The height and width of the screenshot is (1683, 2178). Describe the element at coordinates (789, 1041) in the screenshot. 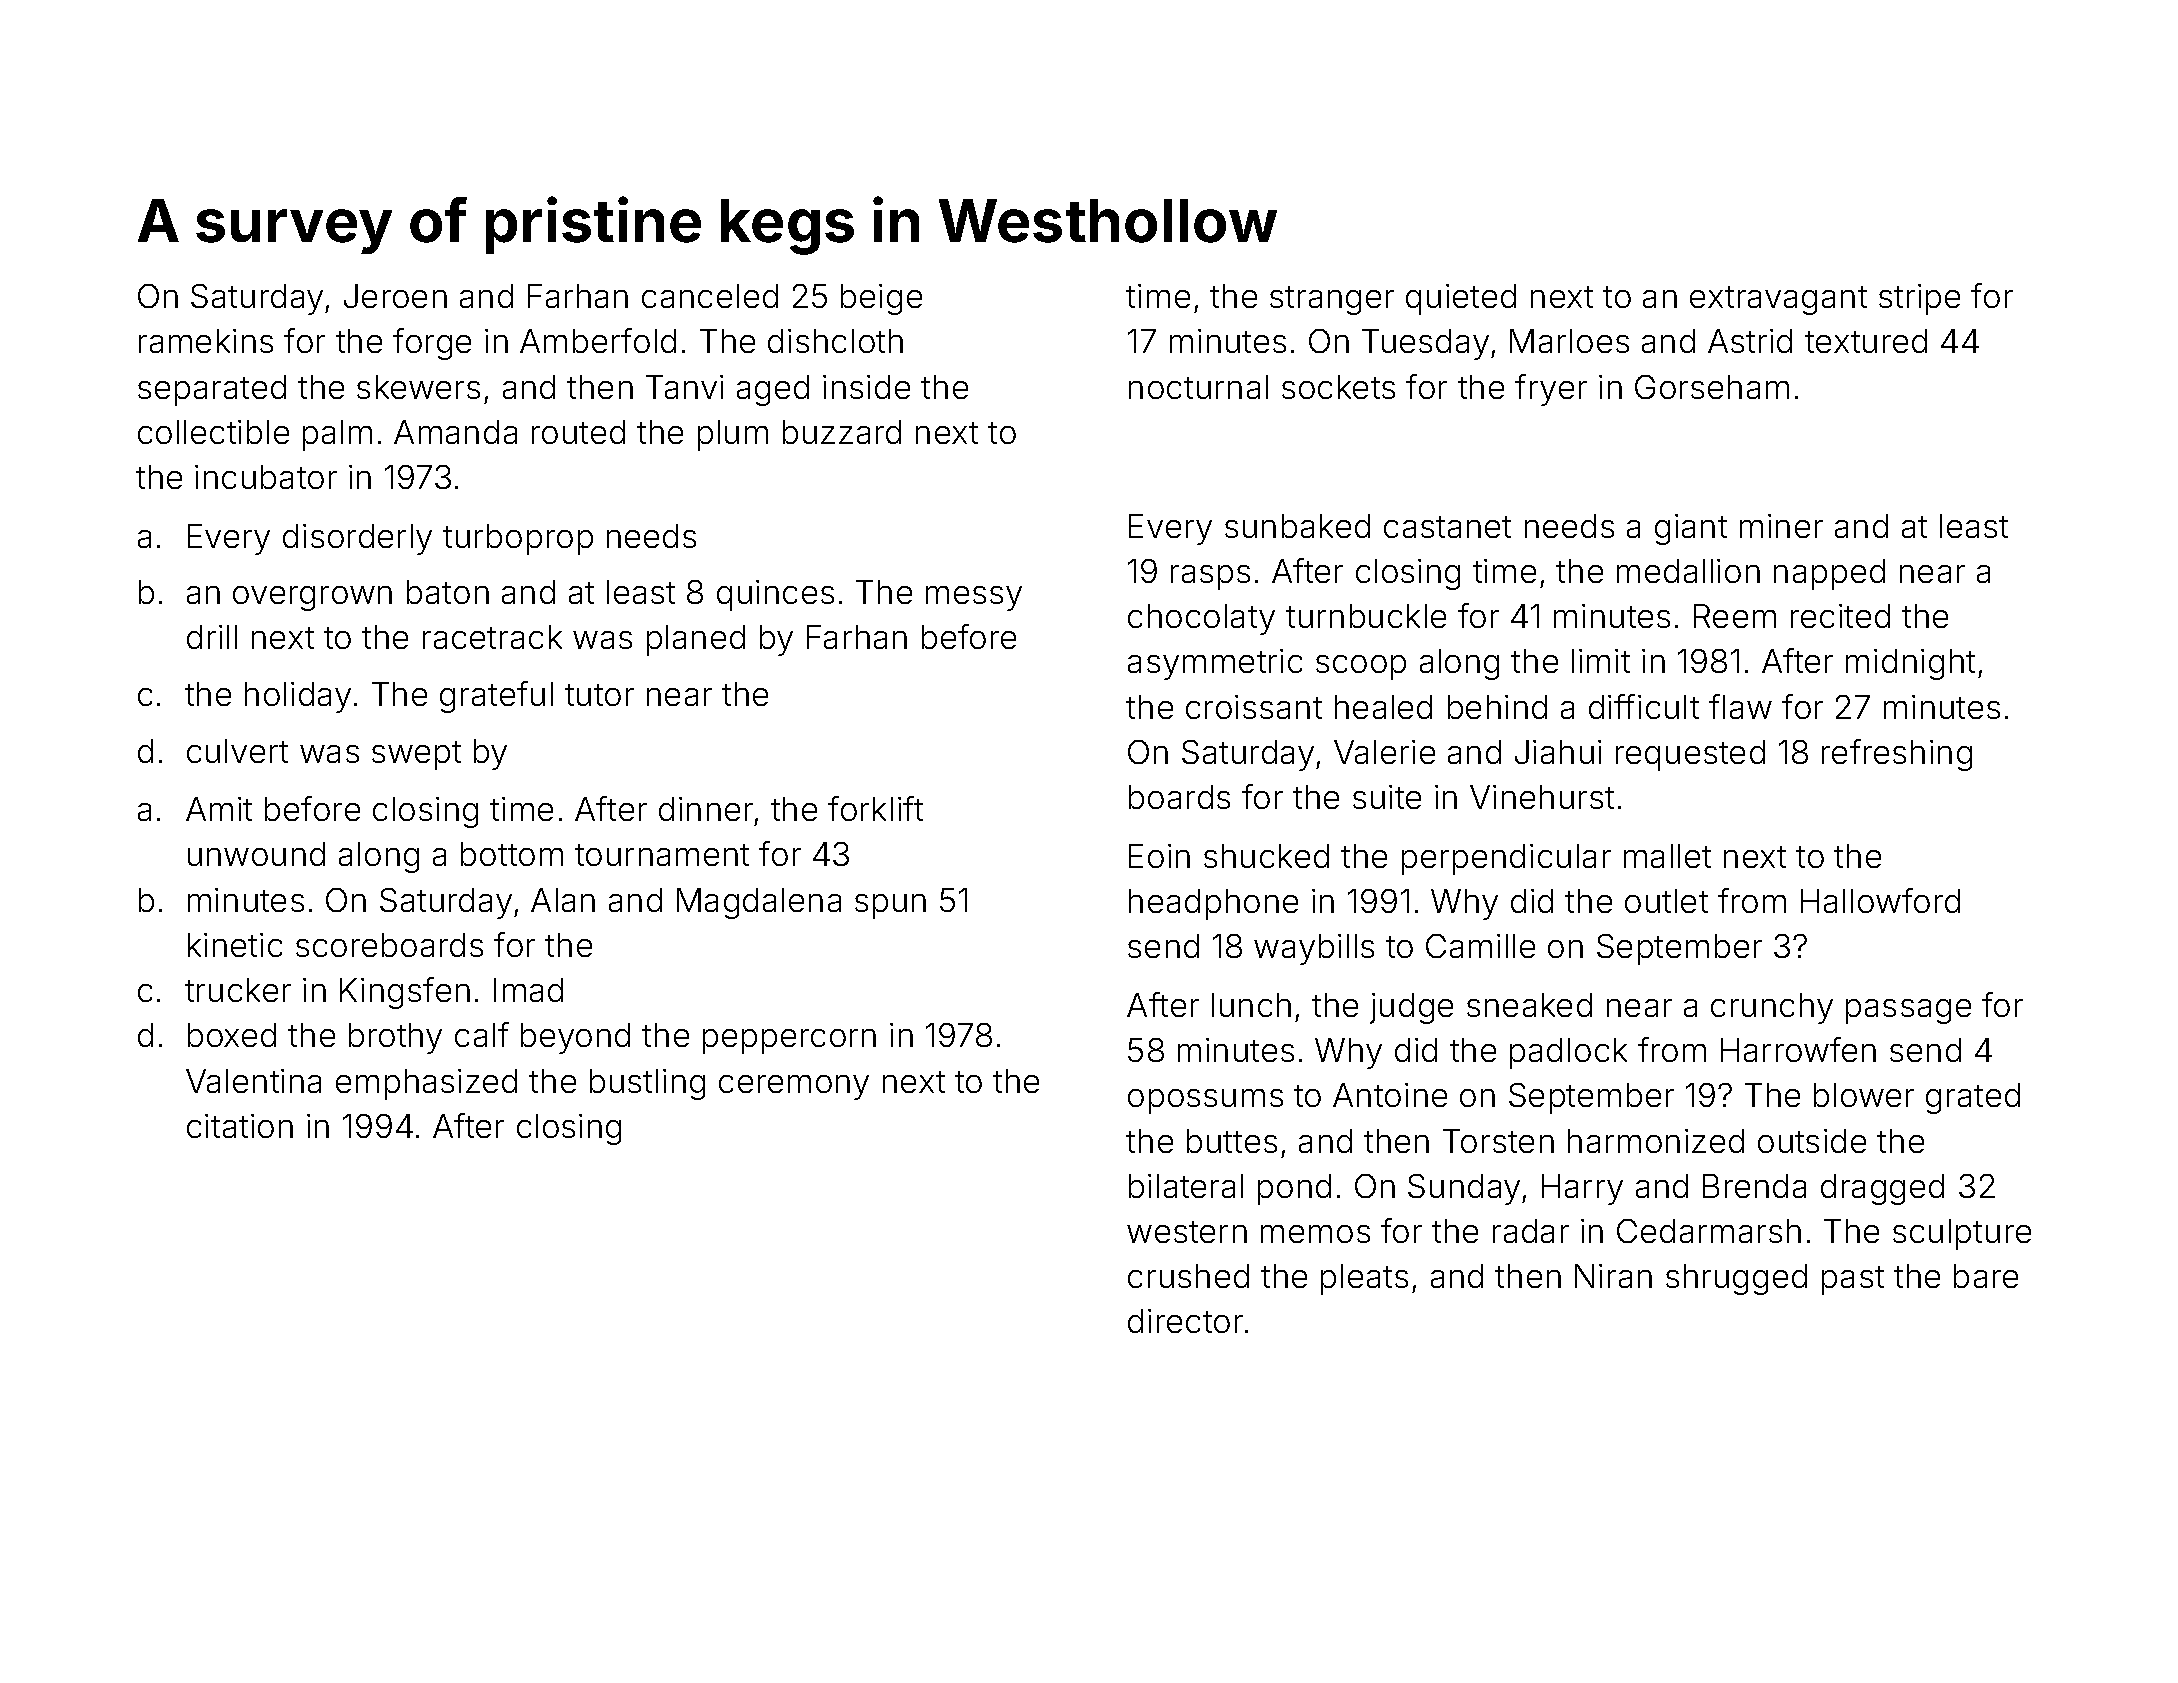

I see `peppercorn` at that location.
